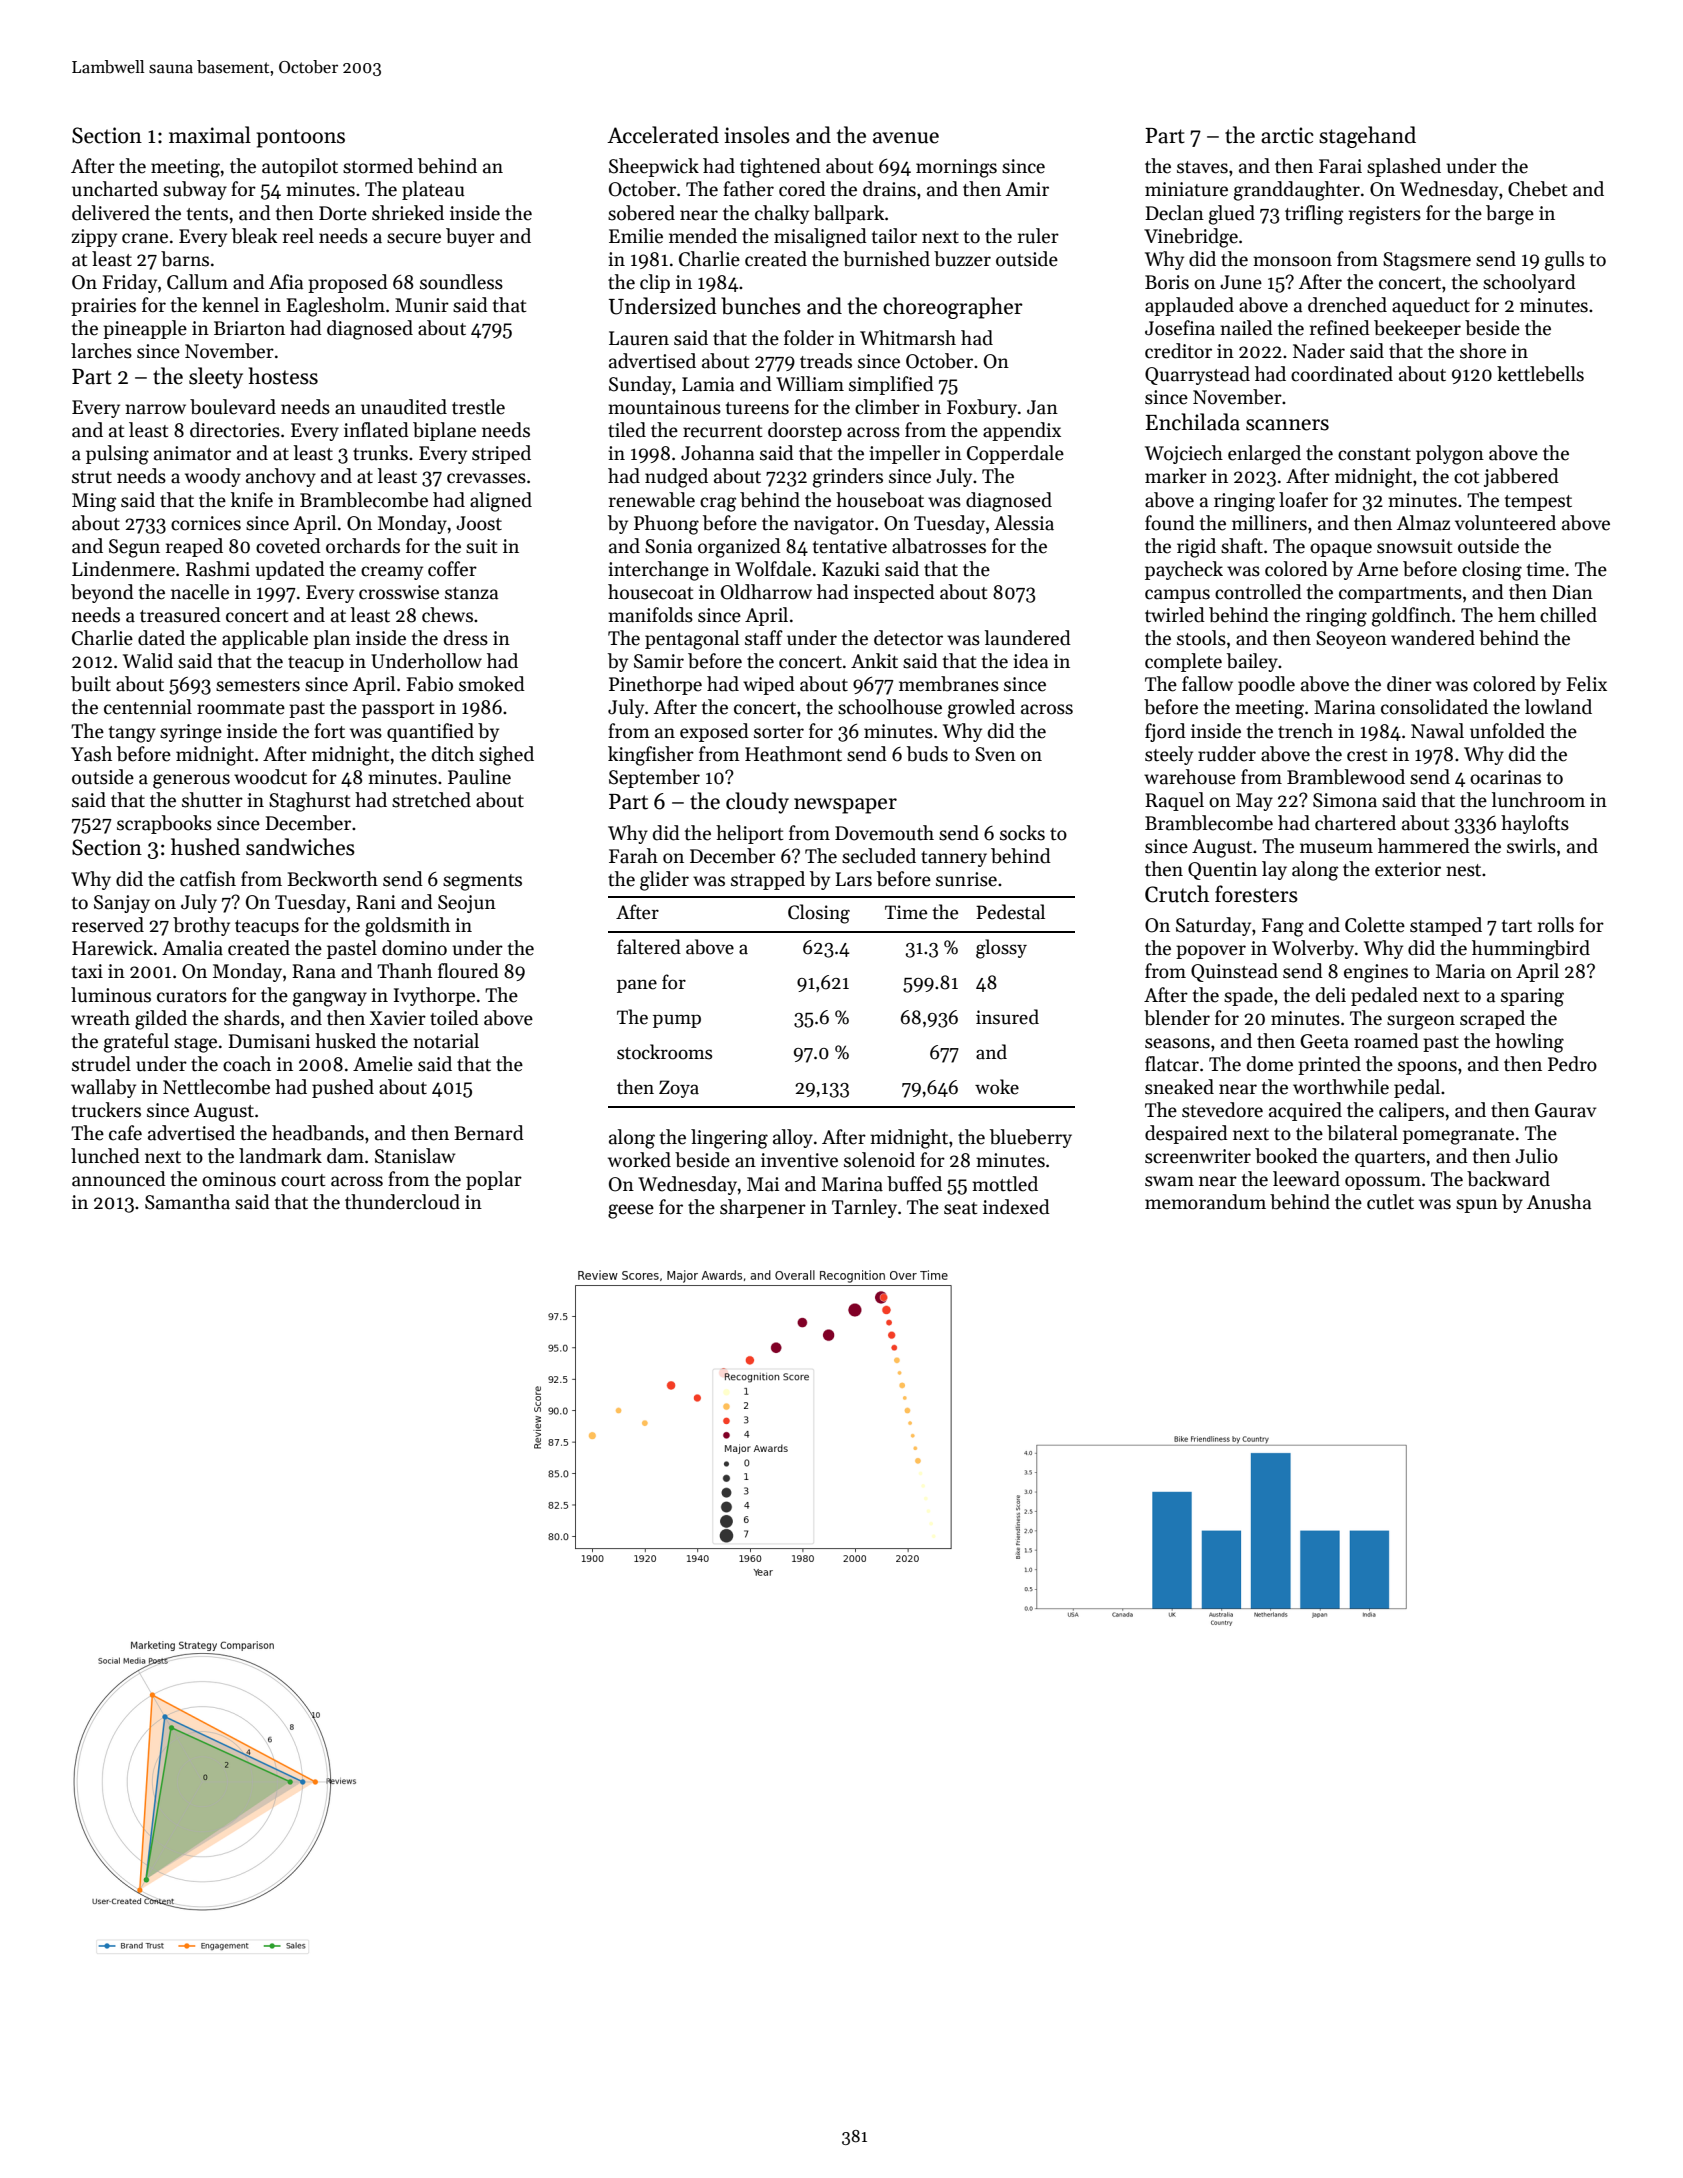 The image size is (1683, 2178). What do you see at coordinates (216, 1087) in the screenshot?
I see `Nettlecombe` at bounding box center [216, 1087].
